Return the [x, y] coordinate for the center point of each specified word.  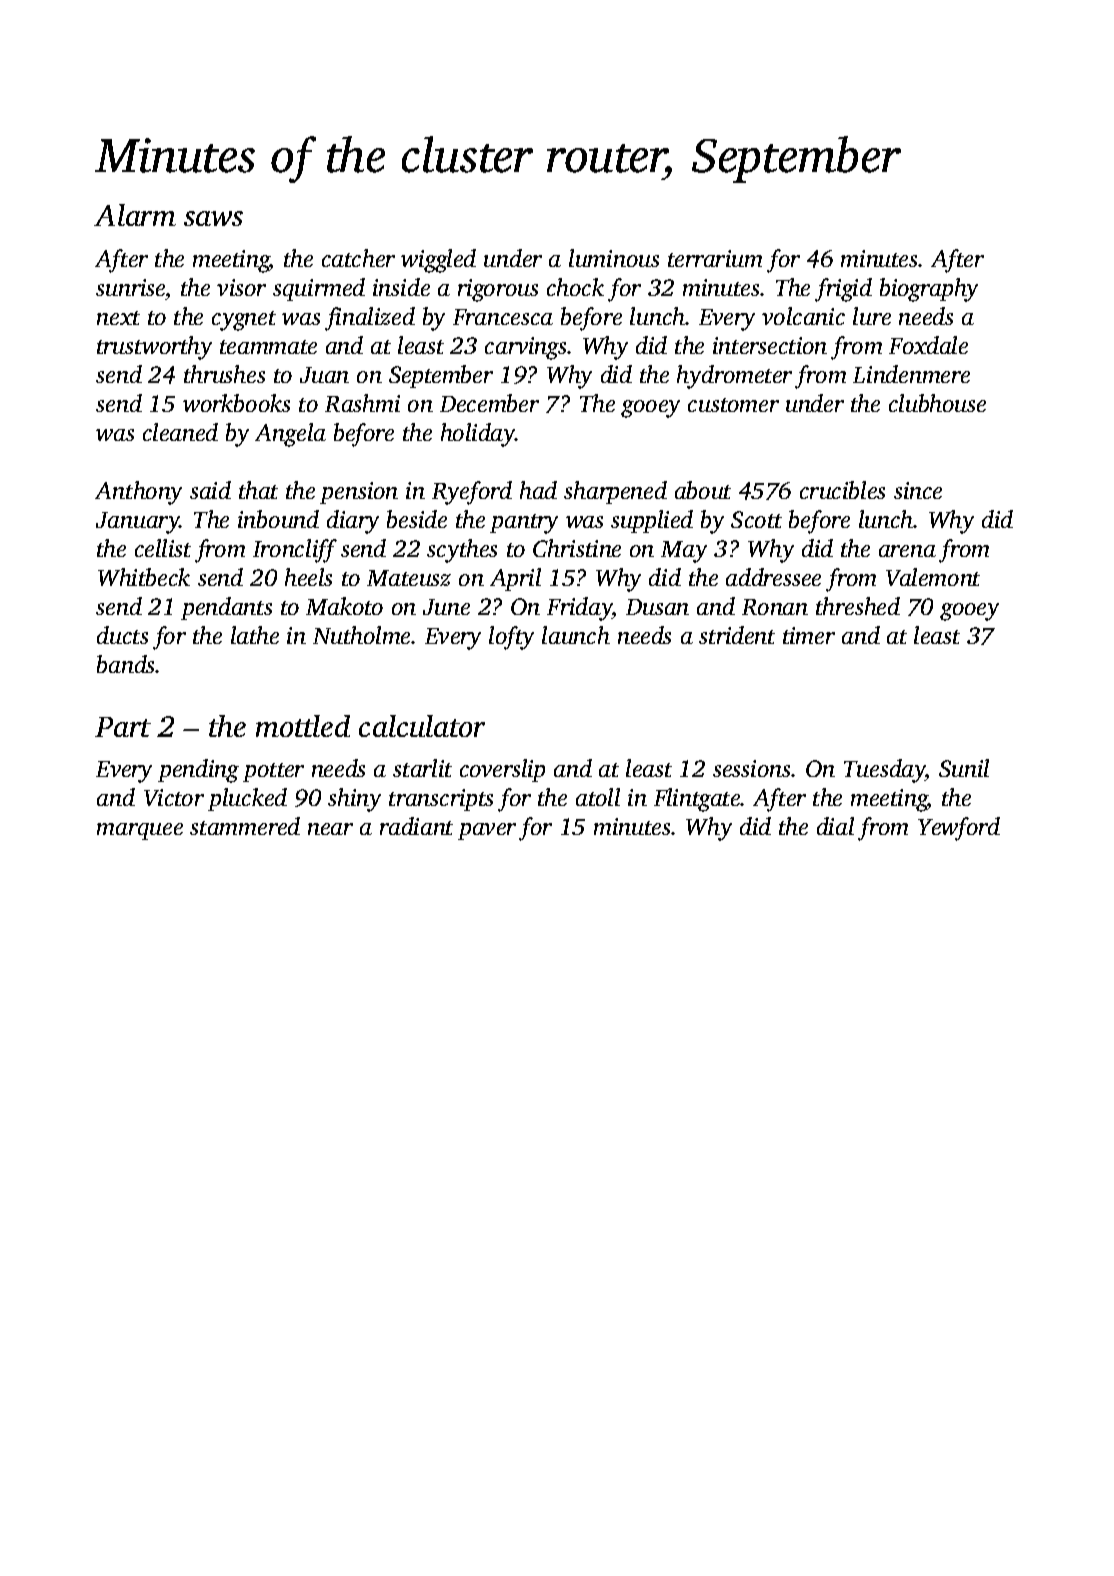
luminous [614, 258]
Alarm [135, 215]
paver [487, 831]
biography [929, 290]
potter [273, 772]
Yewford [959, 829]
